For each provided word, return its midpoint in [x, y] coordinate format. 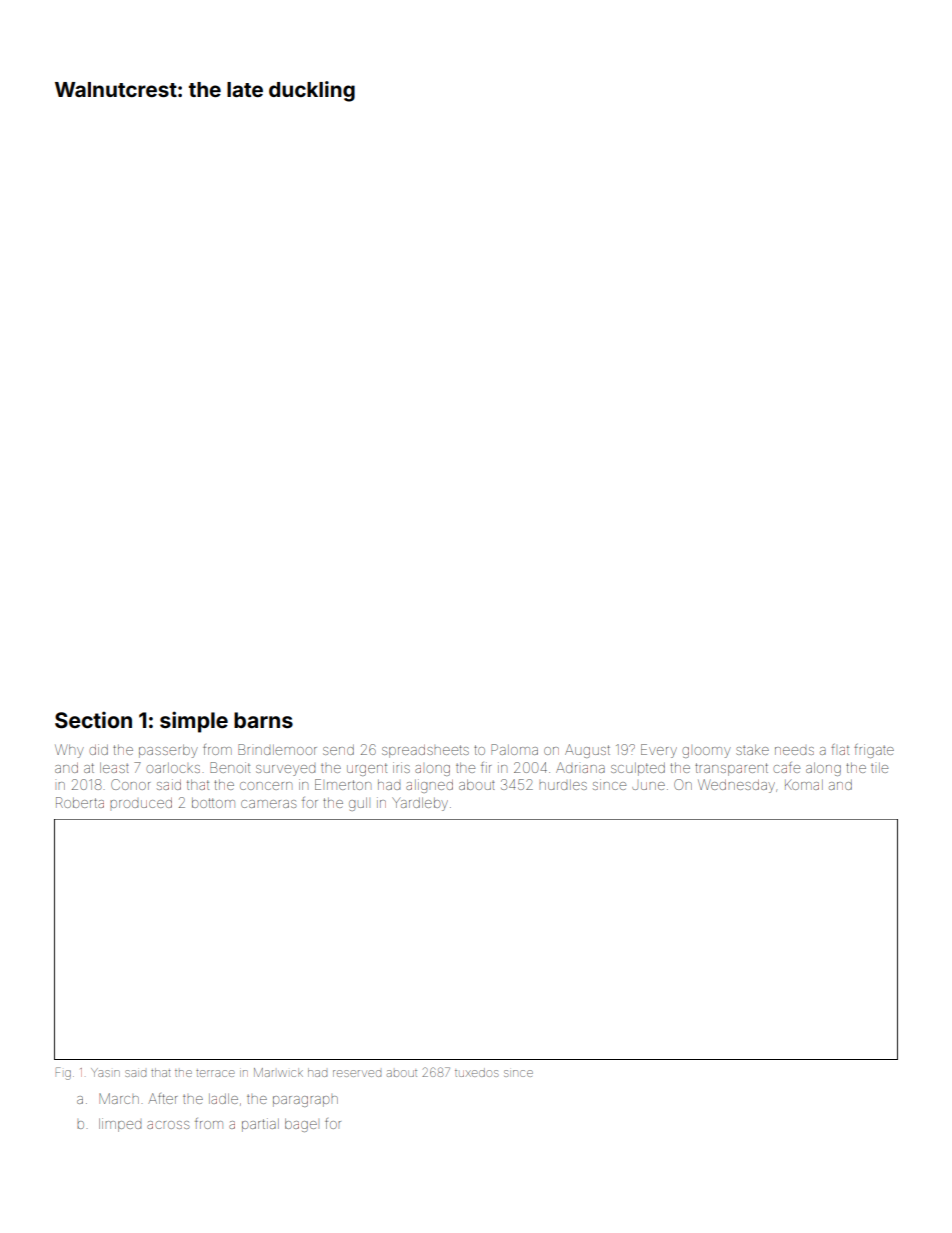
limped [120, 1125]
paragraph [305, 1101]
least [114, 767]
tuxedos [476, 1072]
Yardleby [420, 804]
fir [486, 767]
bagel [301, 1125]
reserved [357, 1073]
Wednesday [736, 786]
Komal [804, 785]
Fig [63, 1073]
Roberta [80, 802]
